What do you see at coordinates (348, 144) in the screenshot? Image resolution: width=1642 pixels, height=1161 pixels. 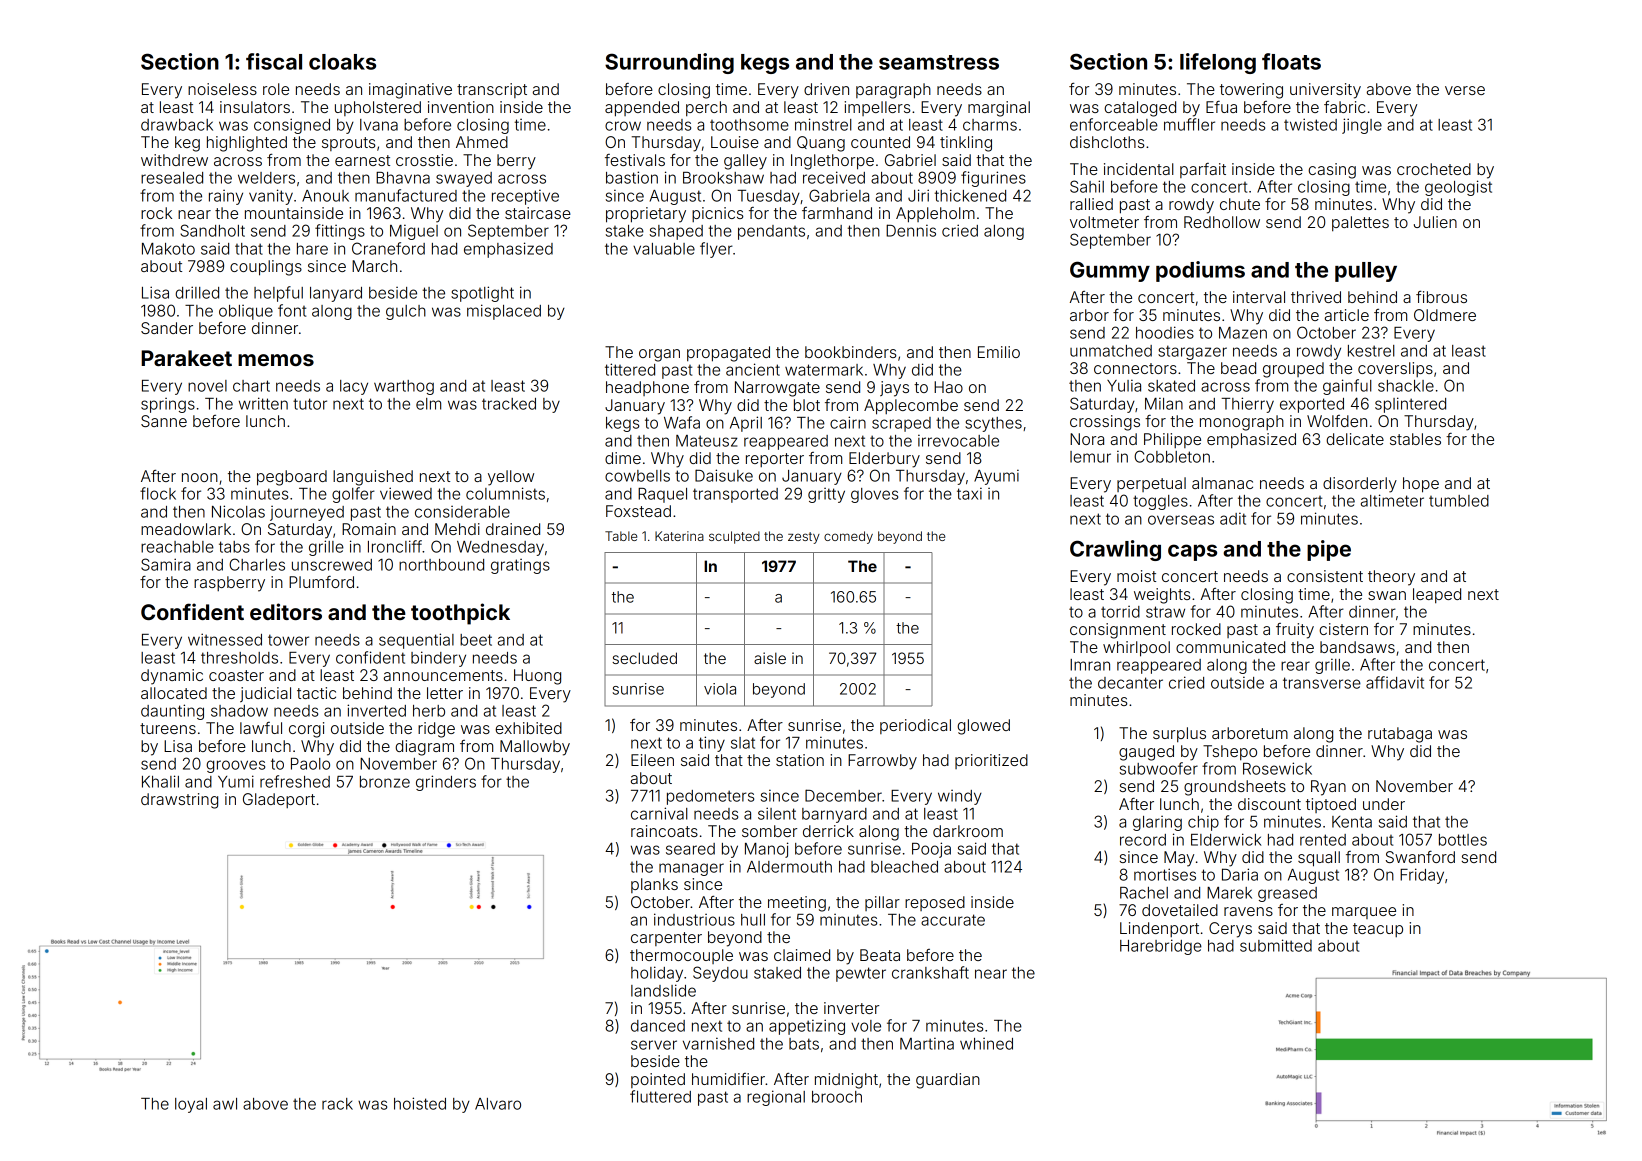 I see `sprouts` at bounding box center [348, 144].
